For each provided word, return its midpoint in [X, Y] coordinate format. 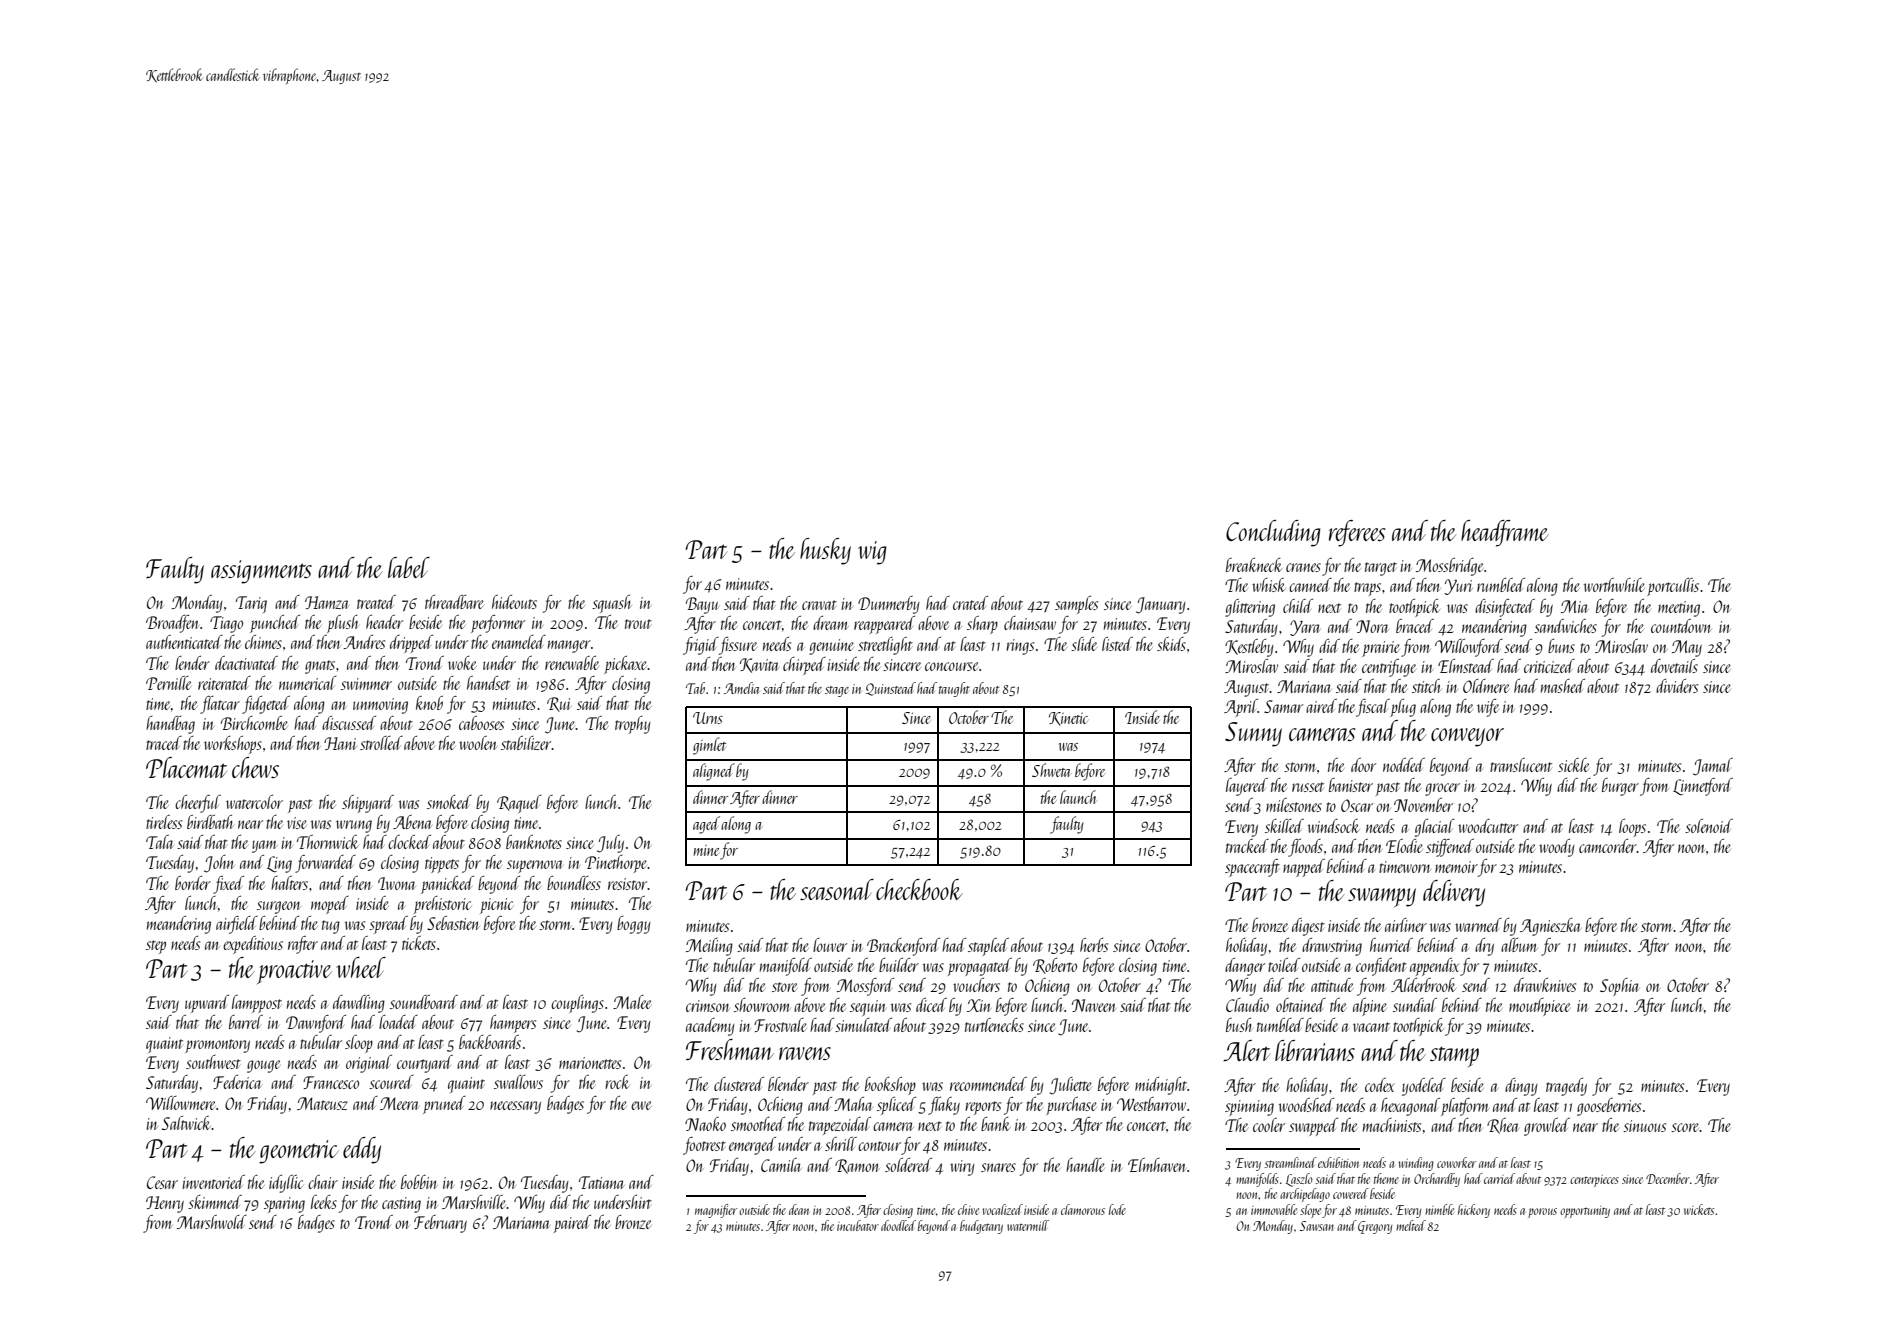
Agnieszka [1550, 927]
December [1668, 1178]
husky [825, 551]
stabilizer [526, 743]
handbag [170, 725]
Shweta [1051, 770]
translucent [1521, 765]
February [440, 1224]
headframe [1505, 533]
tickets [419, 943]
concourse [951, 666]
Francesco [331, 1082]
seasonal [837, 889]
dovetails [1674, 666]
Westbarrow [1151, 1104]
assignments [261, 572]
